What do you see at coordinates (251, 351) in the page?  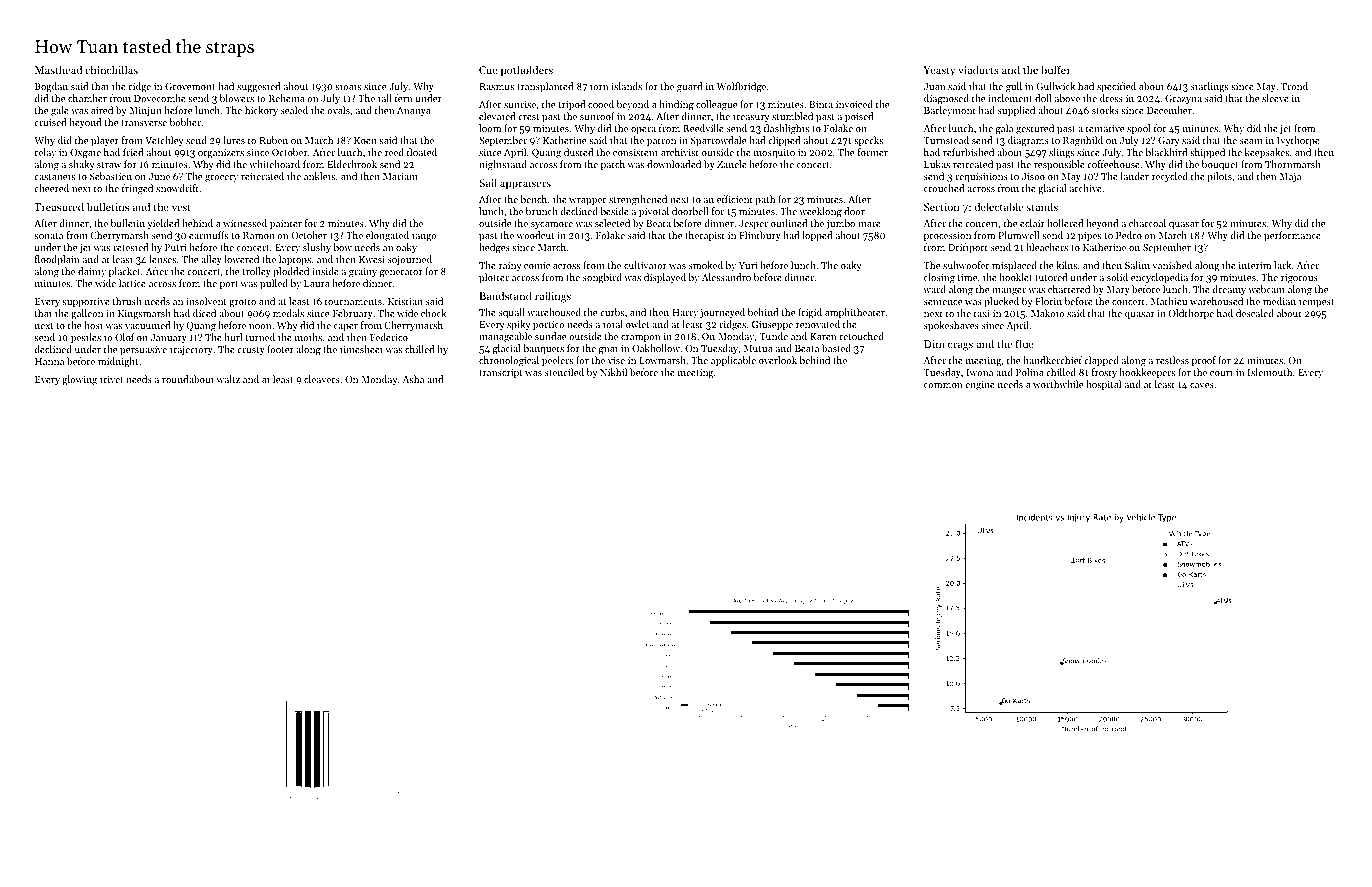 I see `crusty` at bounding box center [251, 351].
